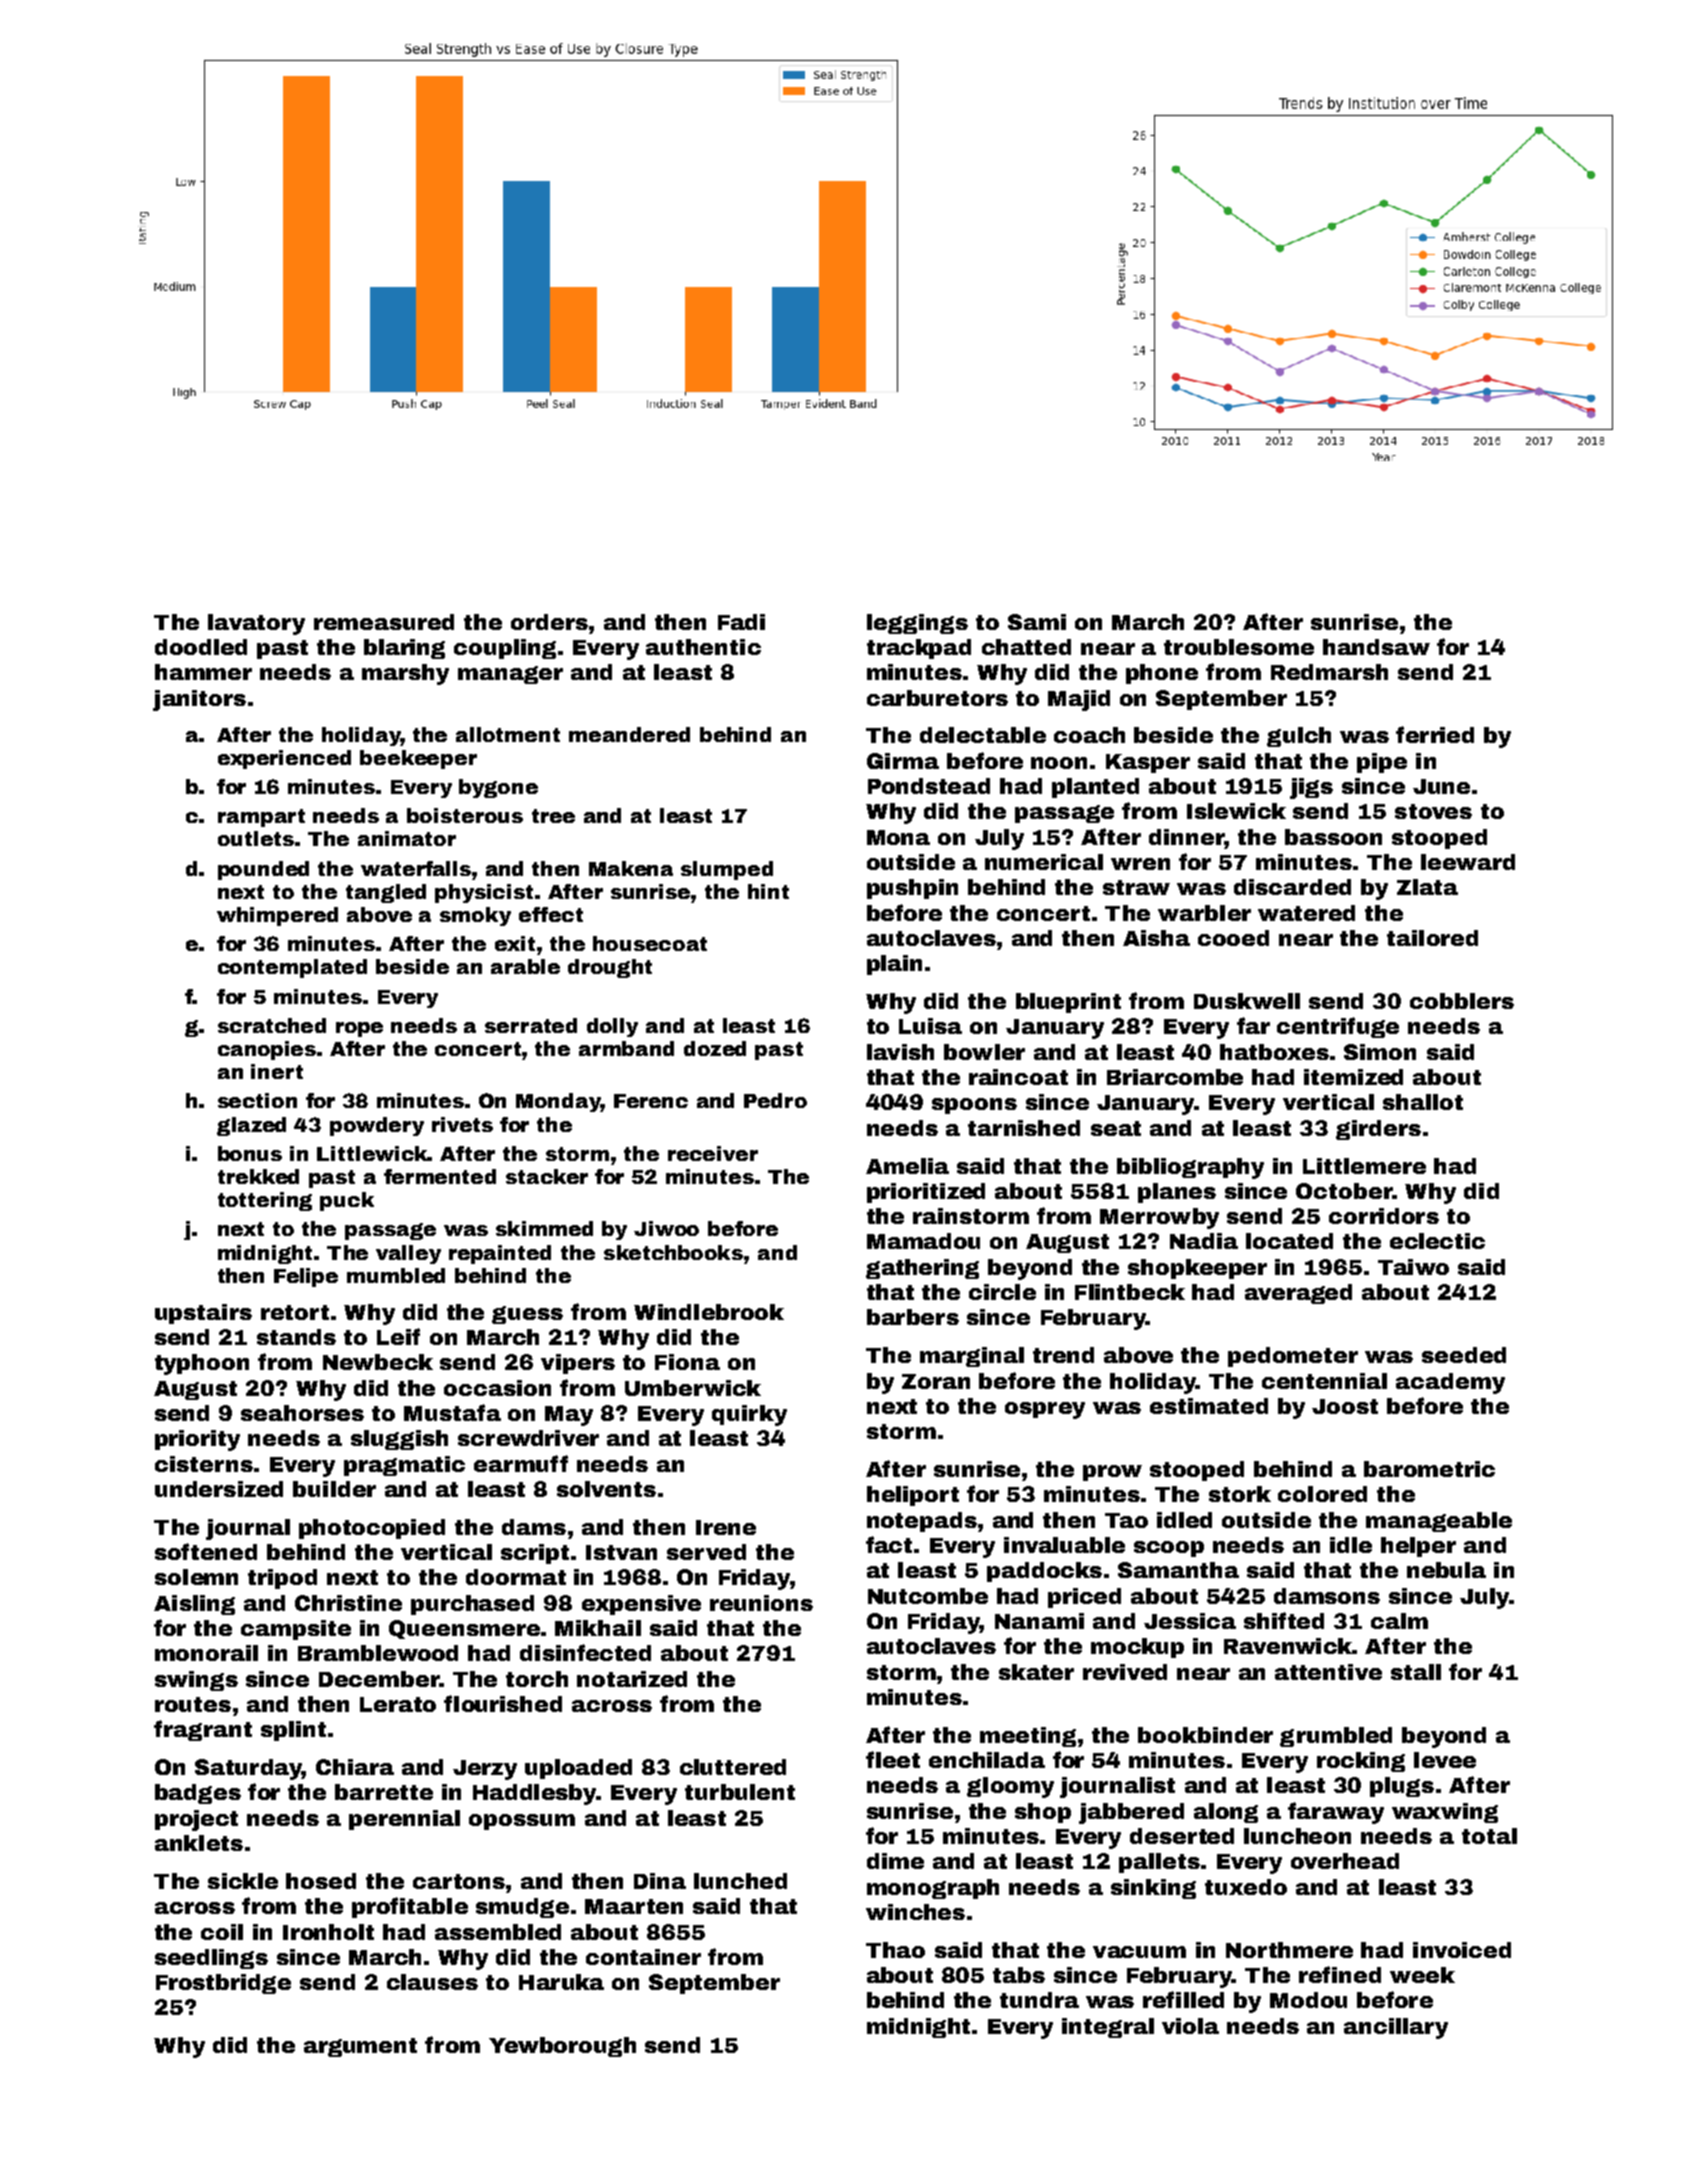 This screenshot has height=2178, width=1683. What do you see at coordinates (741, 622) in the screenshot?
I see `Fadi` at bounding box center [741, 622].
